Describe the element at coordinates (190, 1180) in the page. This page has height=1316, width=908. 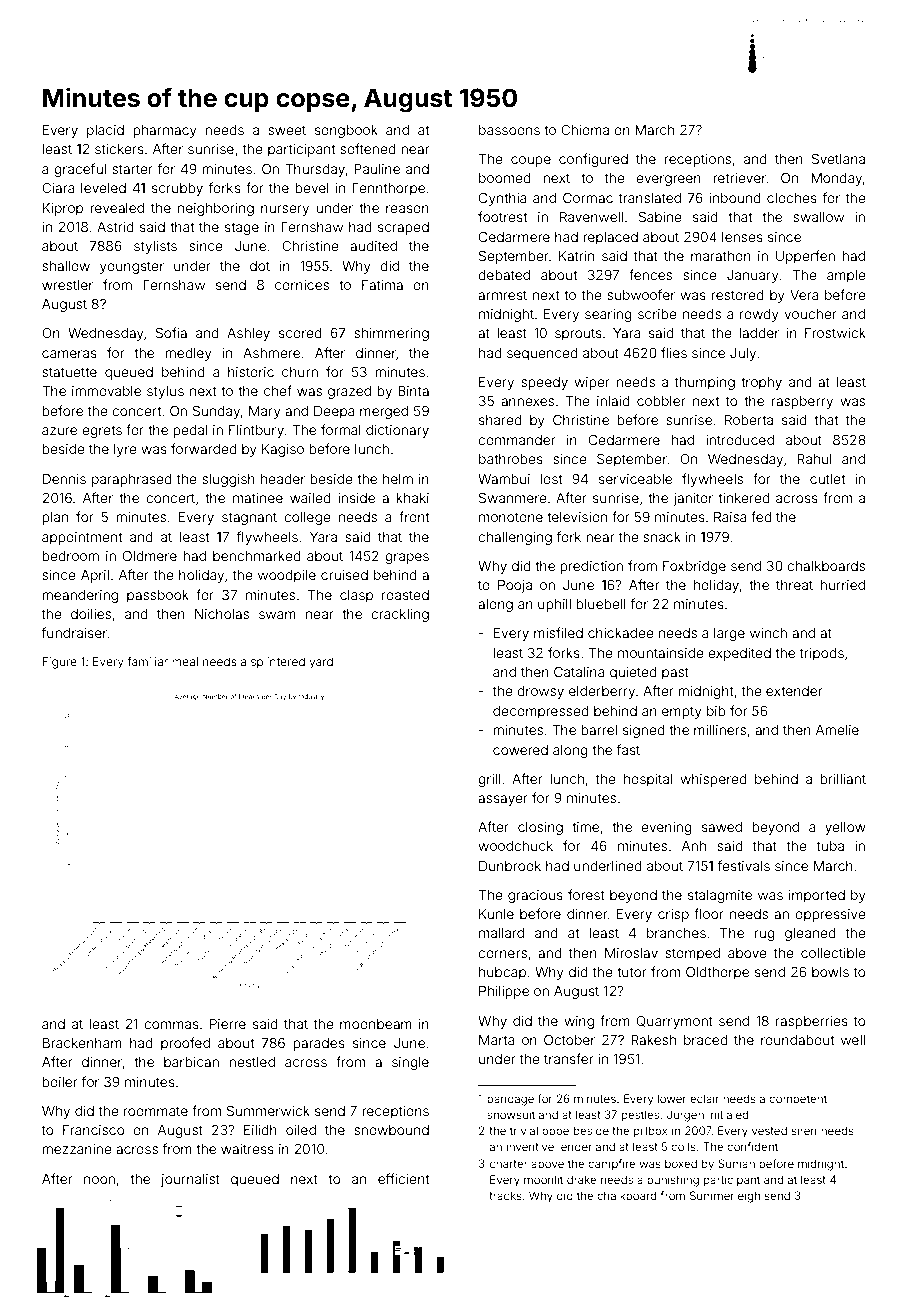
I see `journalist` at that location.
